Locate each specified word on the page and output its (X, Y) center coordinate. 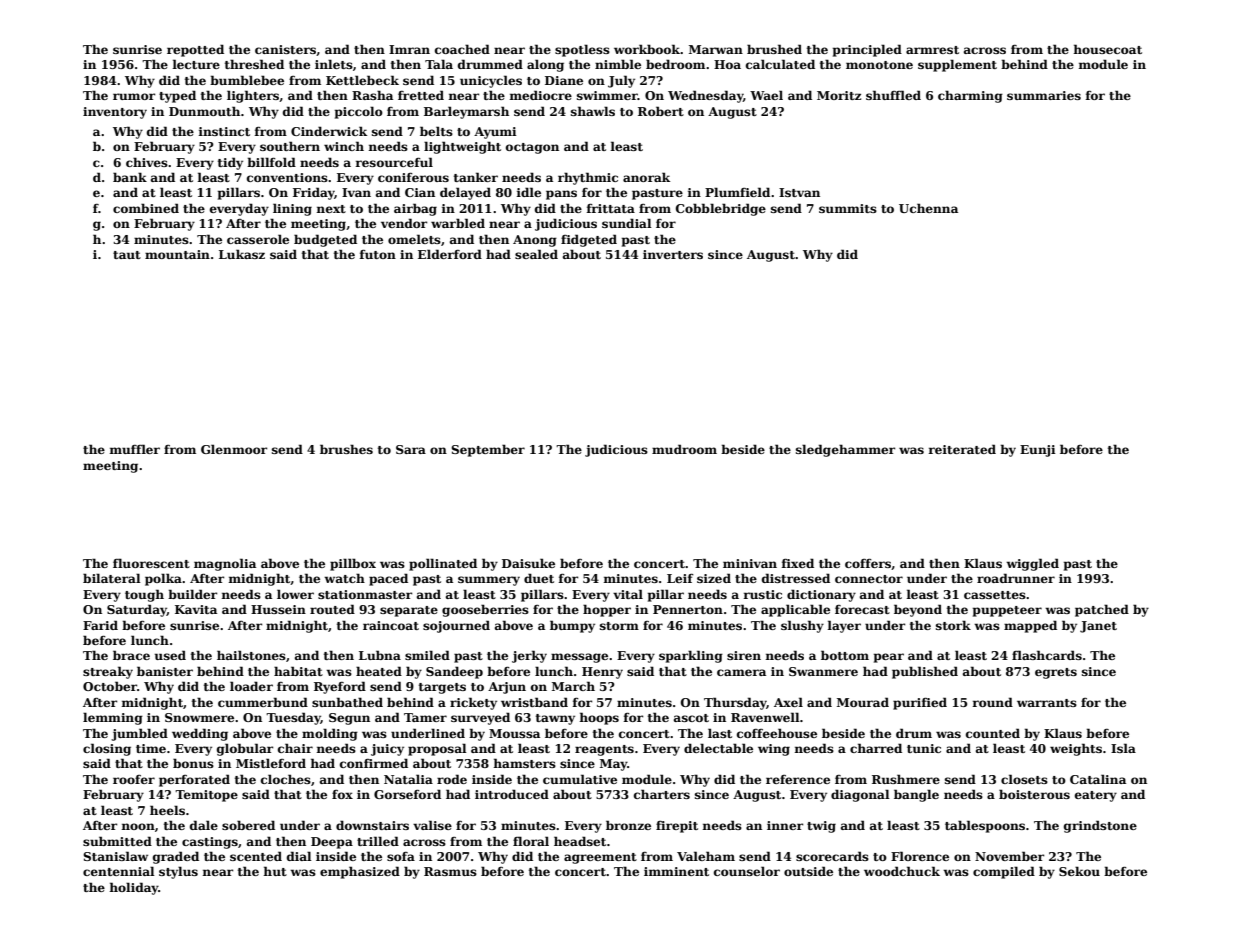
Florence (920, 856)
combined (146, 208)
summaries (1044, 95)
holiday (134, 888)
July (621, 81)
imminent (676, 871)
